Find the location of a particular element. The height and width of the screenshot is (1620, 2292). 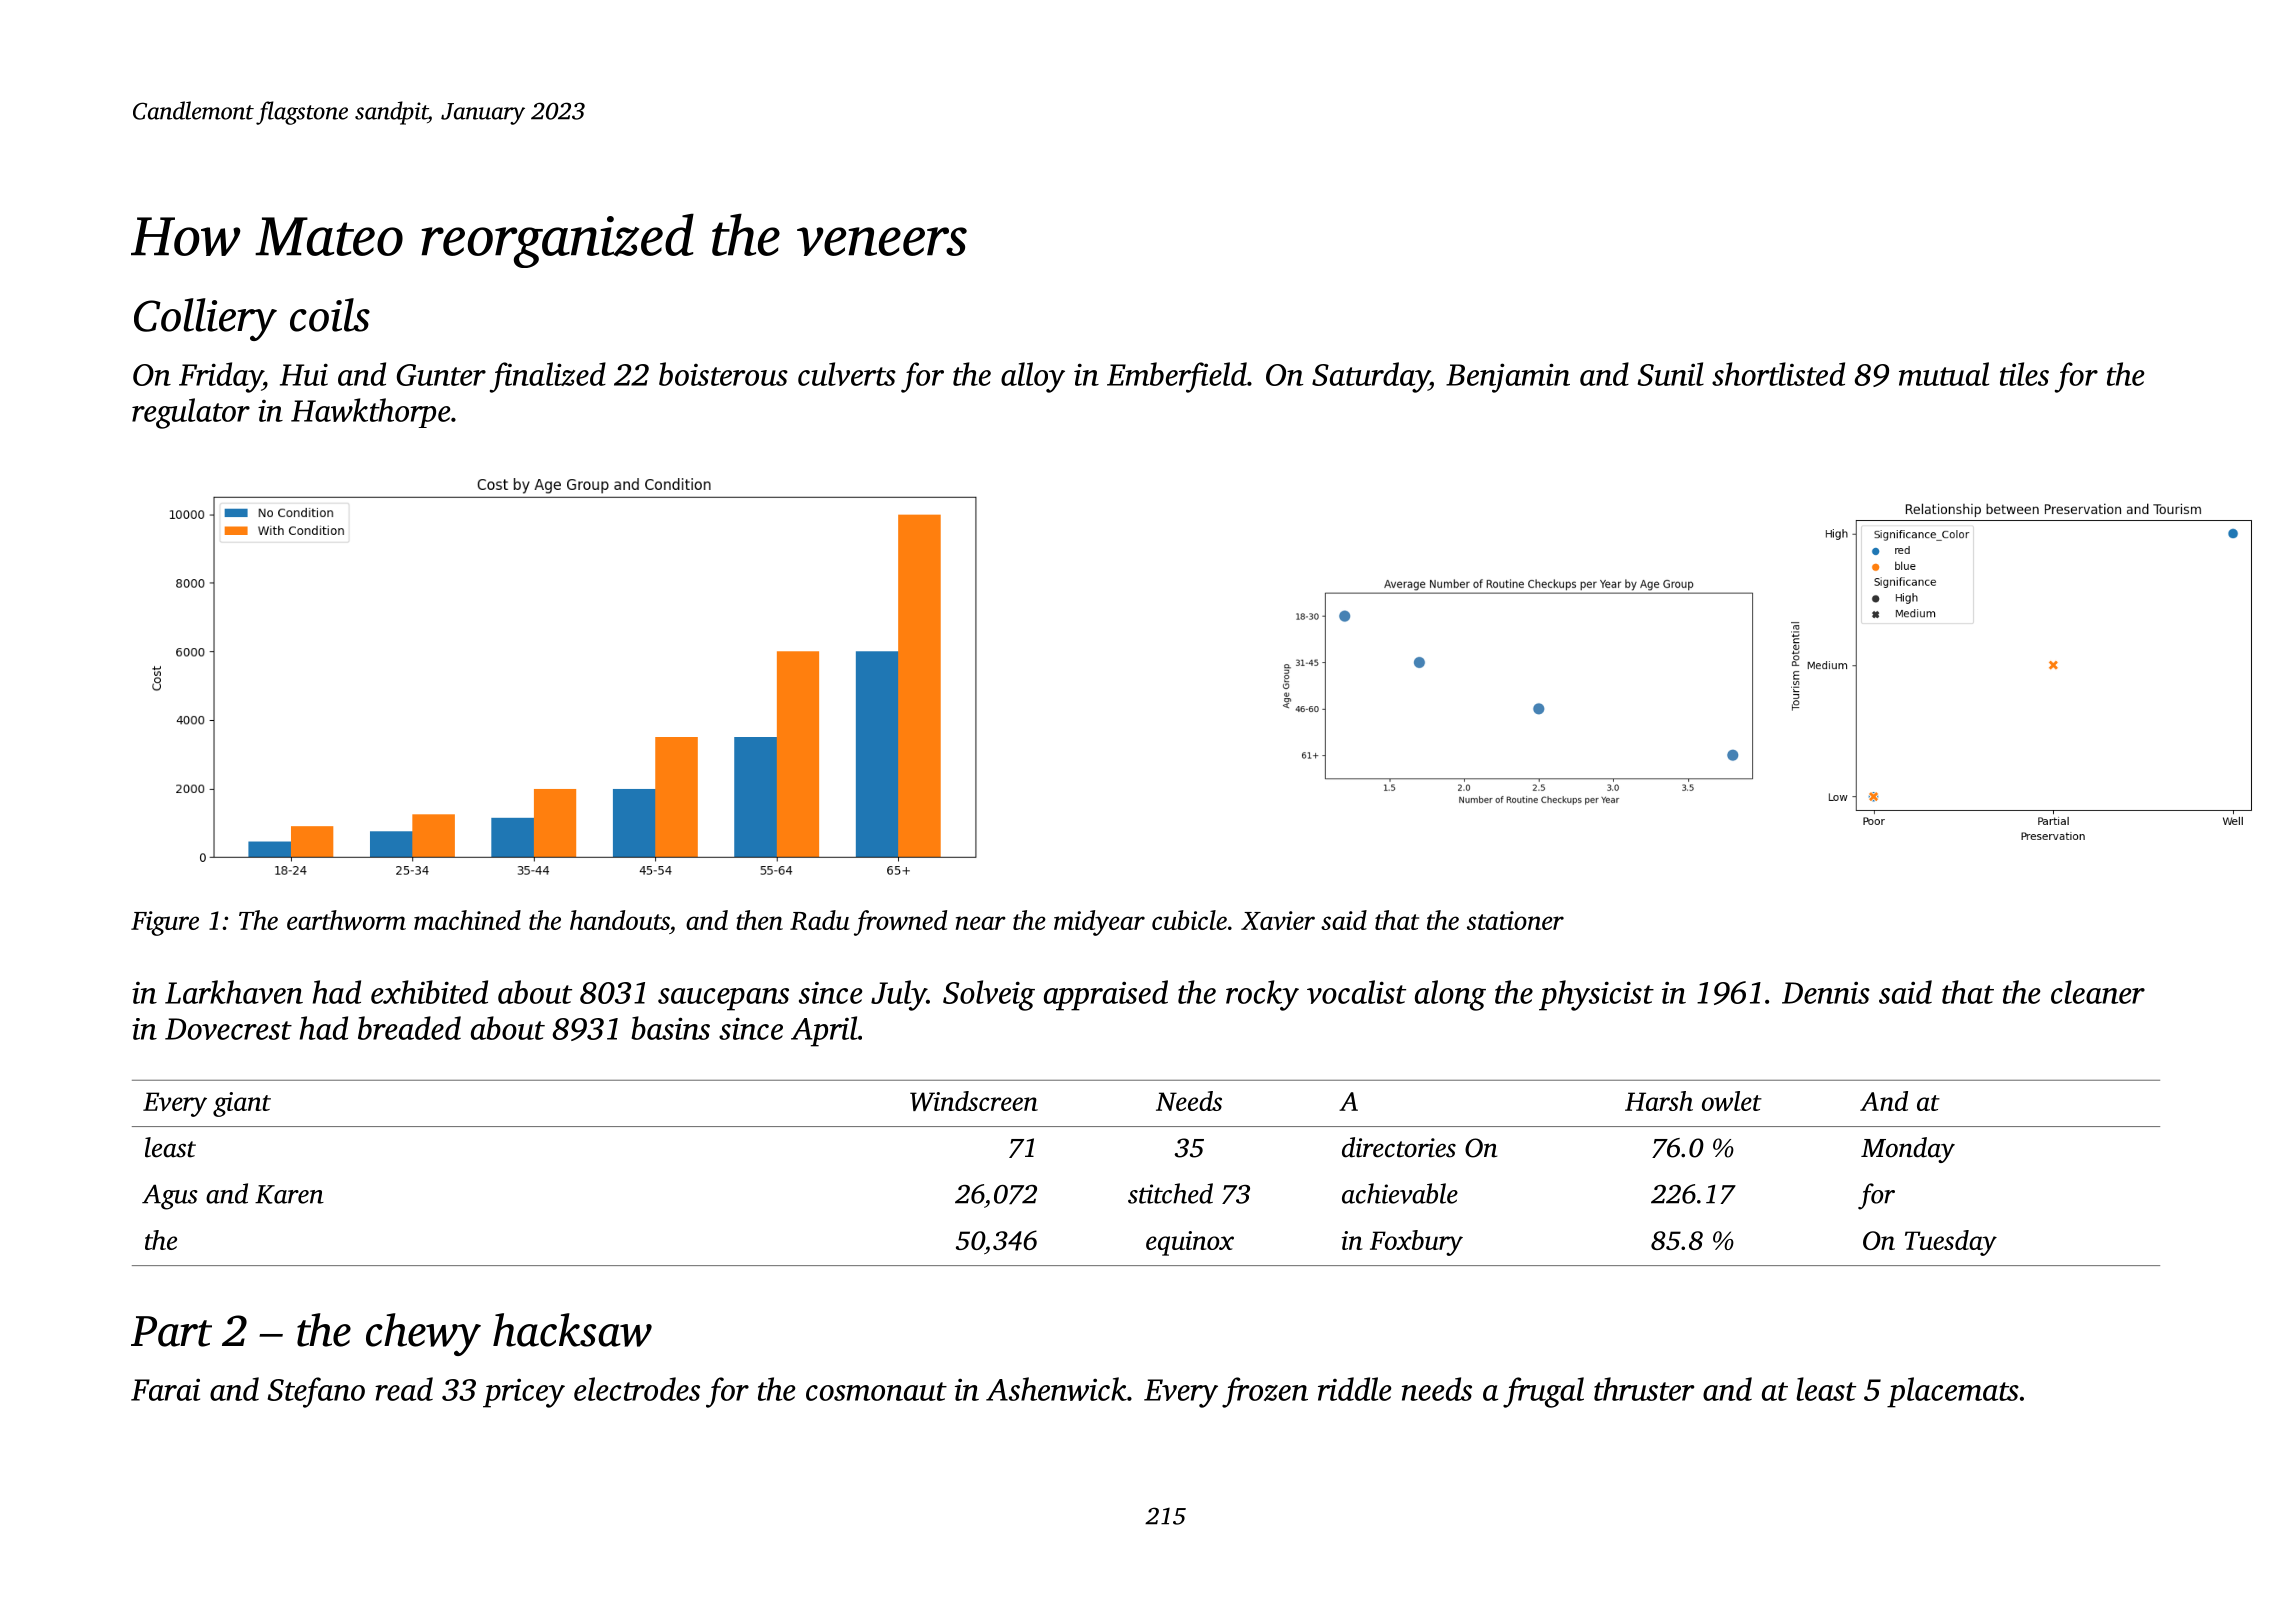

Ashenwick is located at coordinates (1056, 1389).
